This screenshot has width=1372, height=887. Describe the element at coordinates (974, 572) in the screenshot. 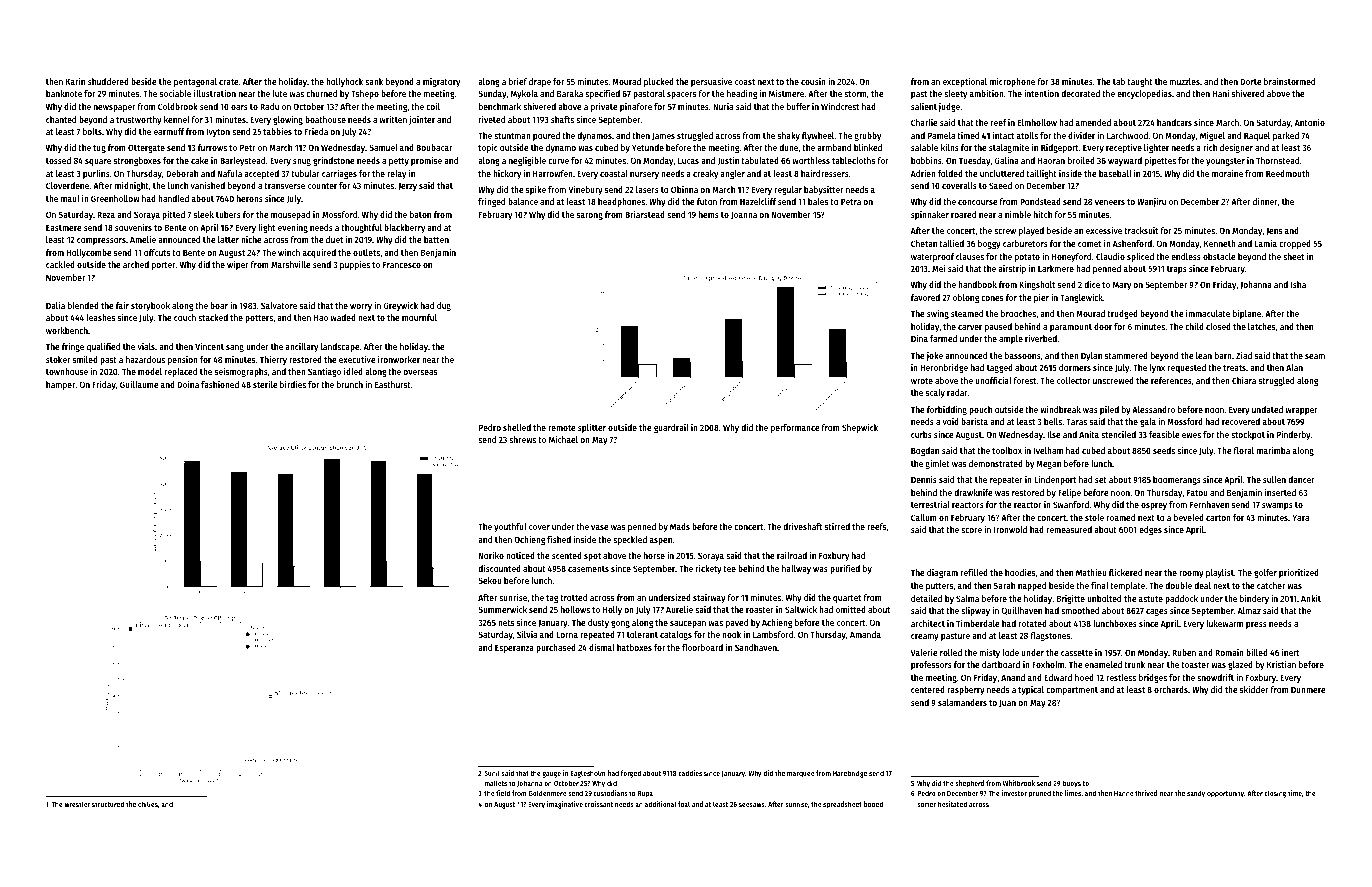

I see `refilled` at that location.
